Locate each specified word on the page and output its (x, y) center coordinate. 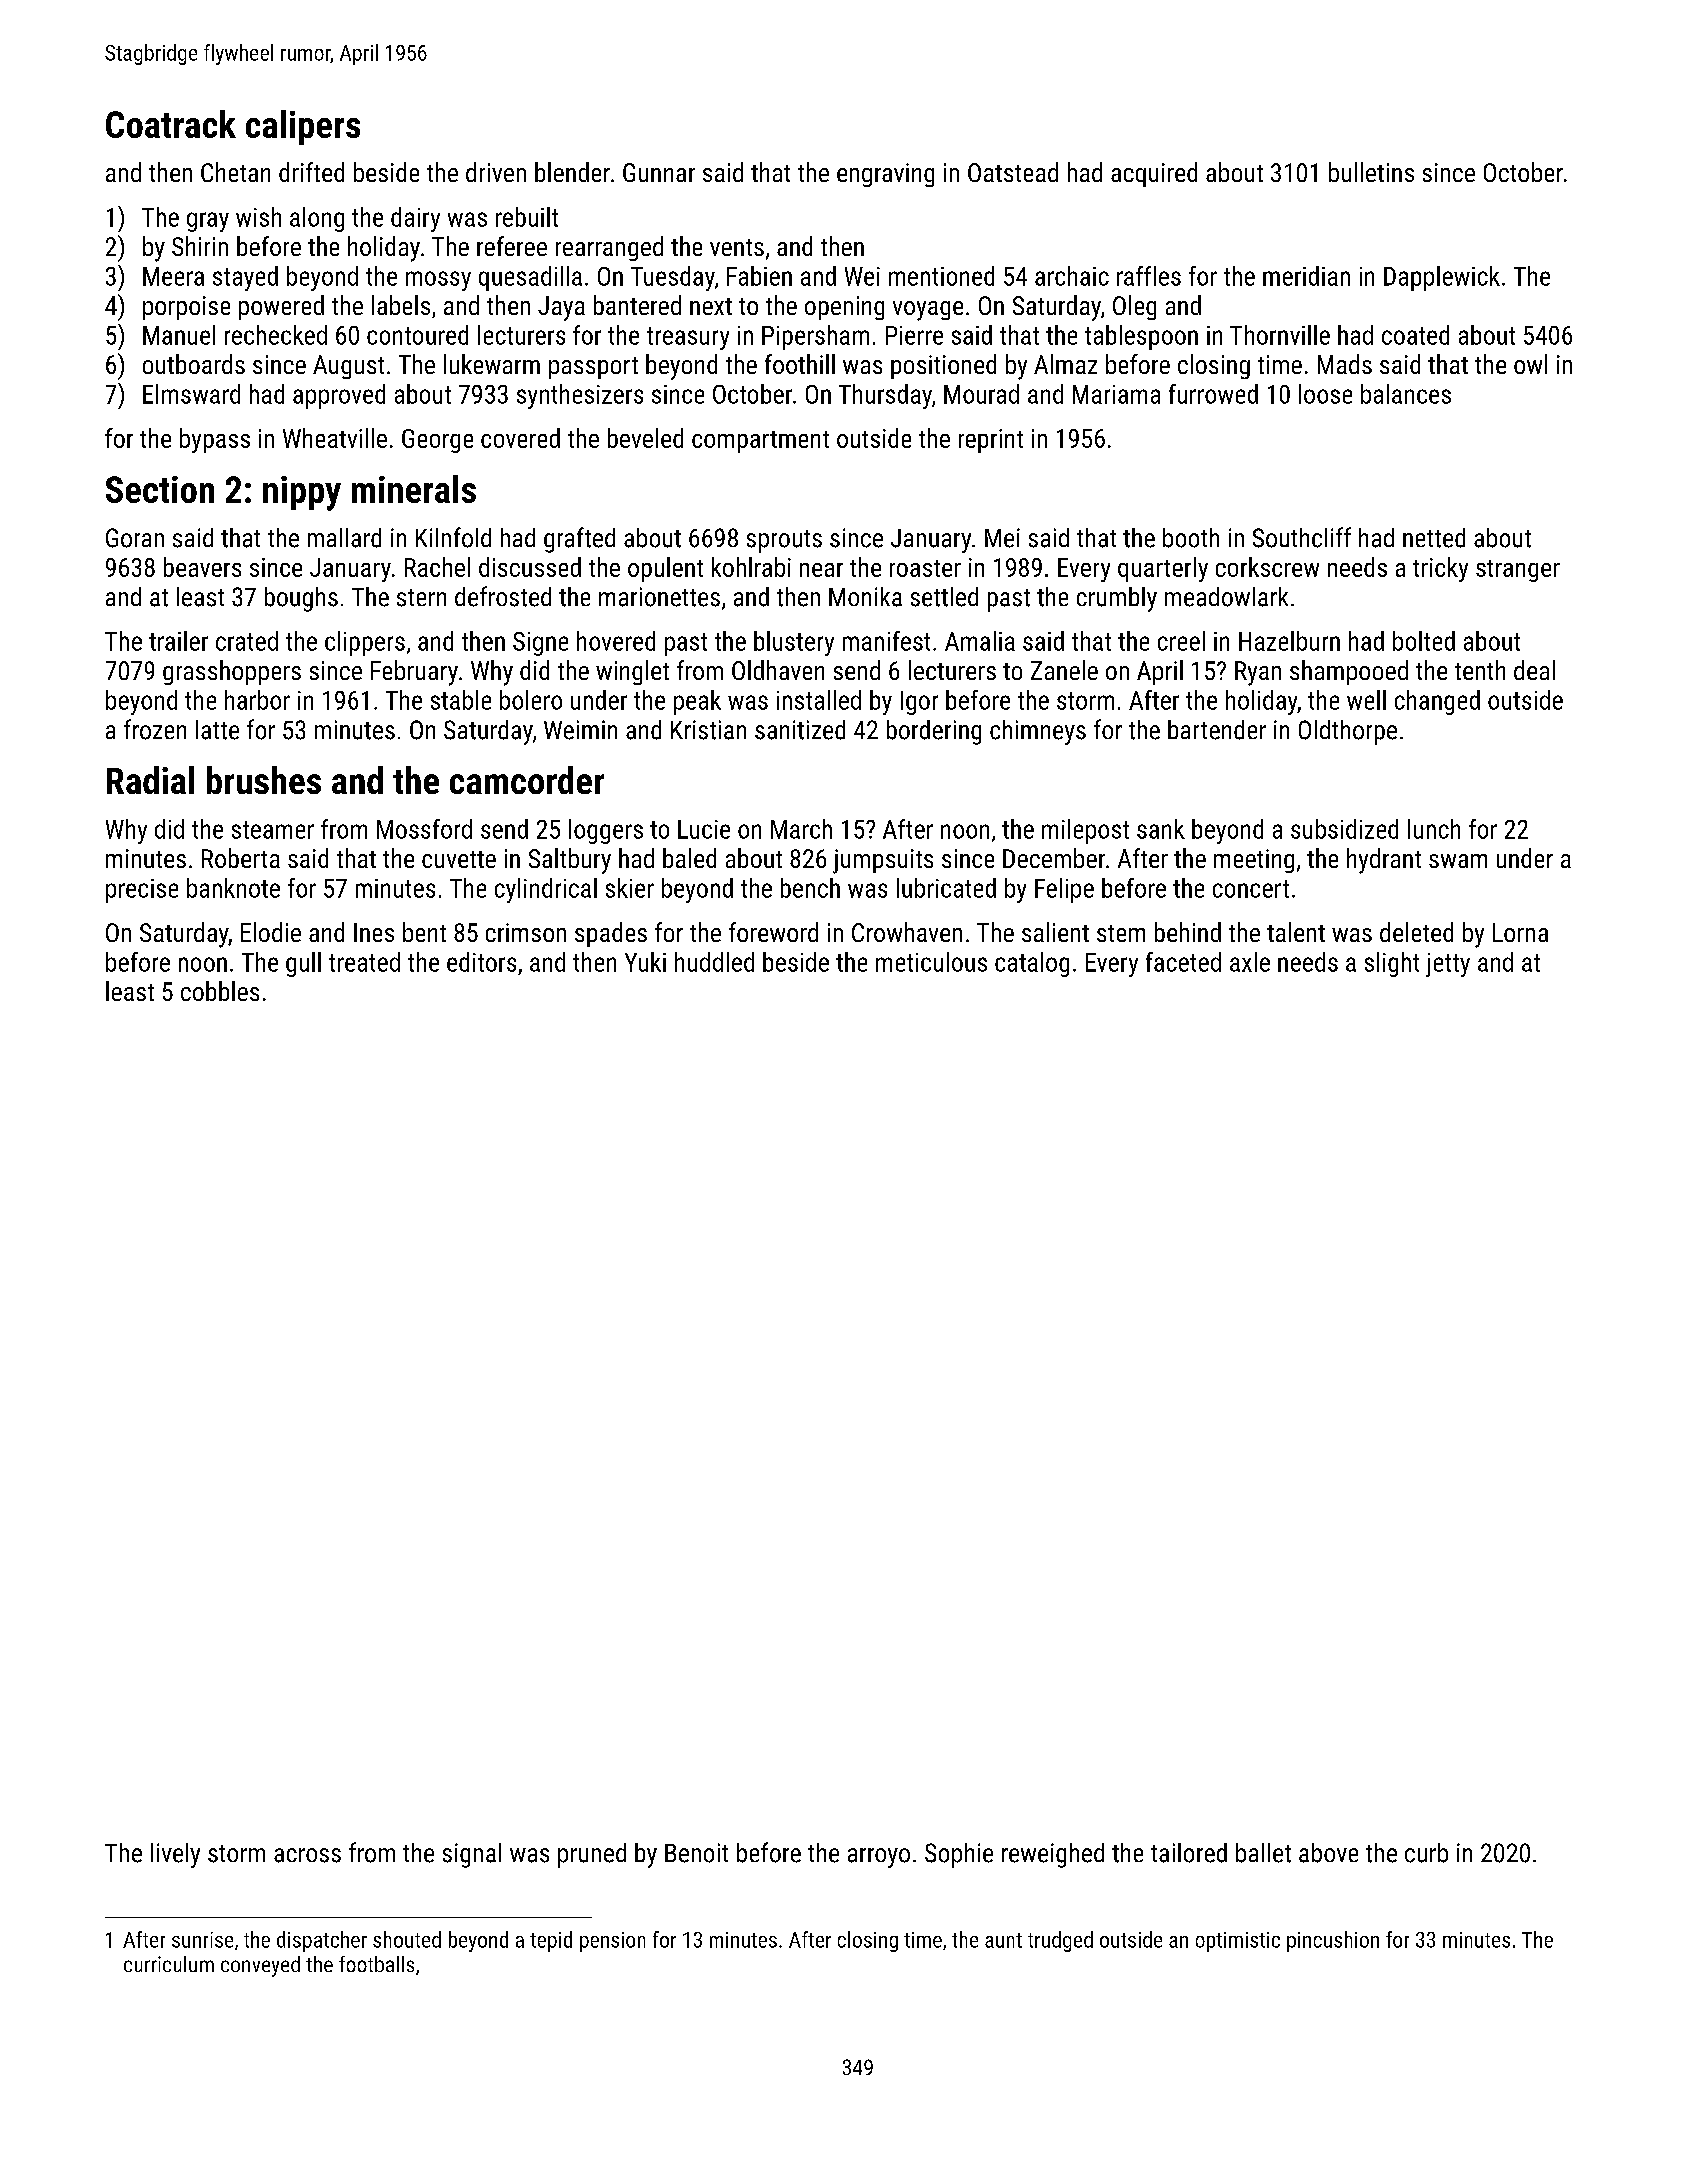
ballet (1263, 1853)
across (307, 1855)
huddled (714, 962)
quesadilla (530, 278)
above (1328, 1853)
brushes (264, 780)
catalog (1032, 964)
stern (421, 598)
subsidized (1344, 829)
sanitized (800, 730)
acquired (1154, 174)
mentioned (941, 276)
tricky (1440, 569)
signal (472, 1855)
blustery (794, 643)
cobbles (220, 991)
